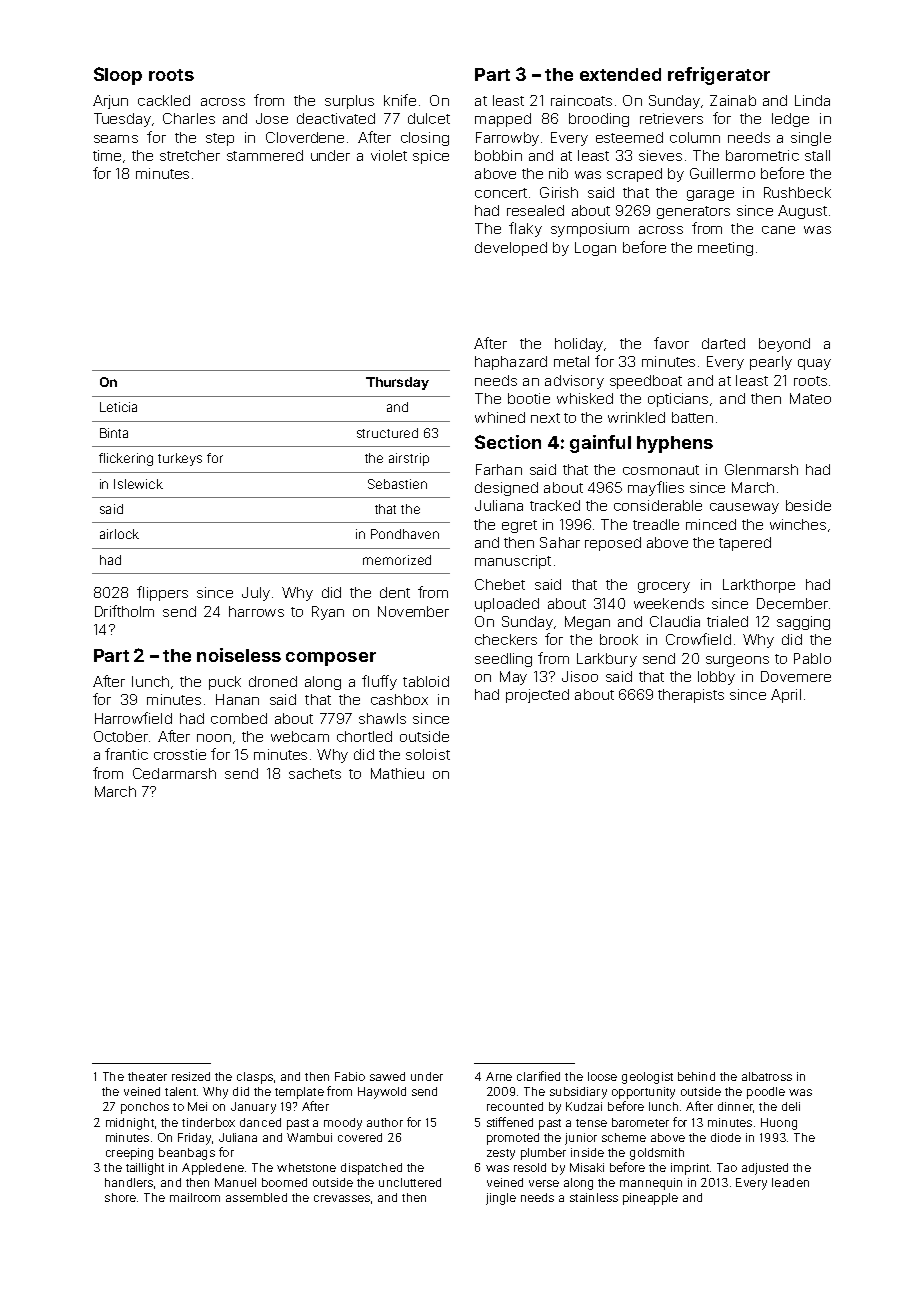 The height and width of the screenshot is (1314, 924). What do you see at coordinates (511, 363) in the screenshot?
I see `haphazard` at bounding box center [511, 363].
